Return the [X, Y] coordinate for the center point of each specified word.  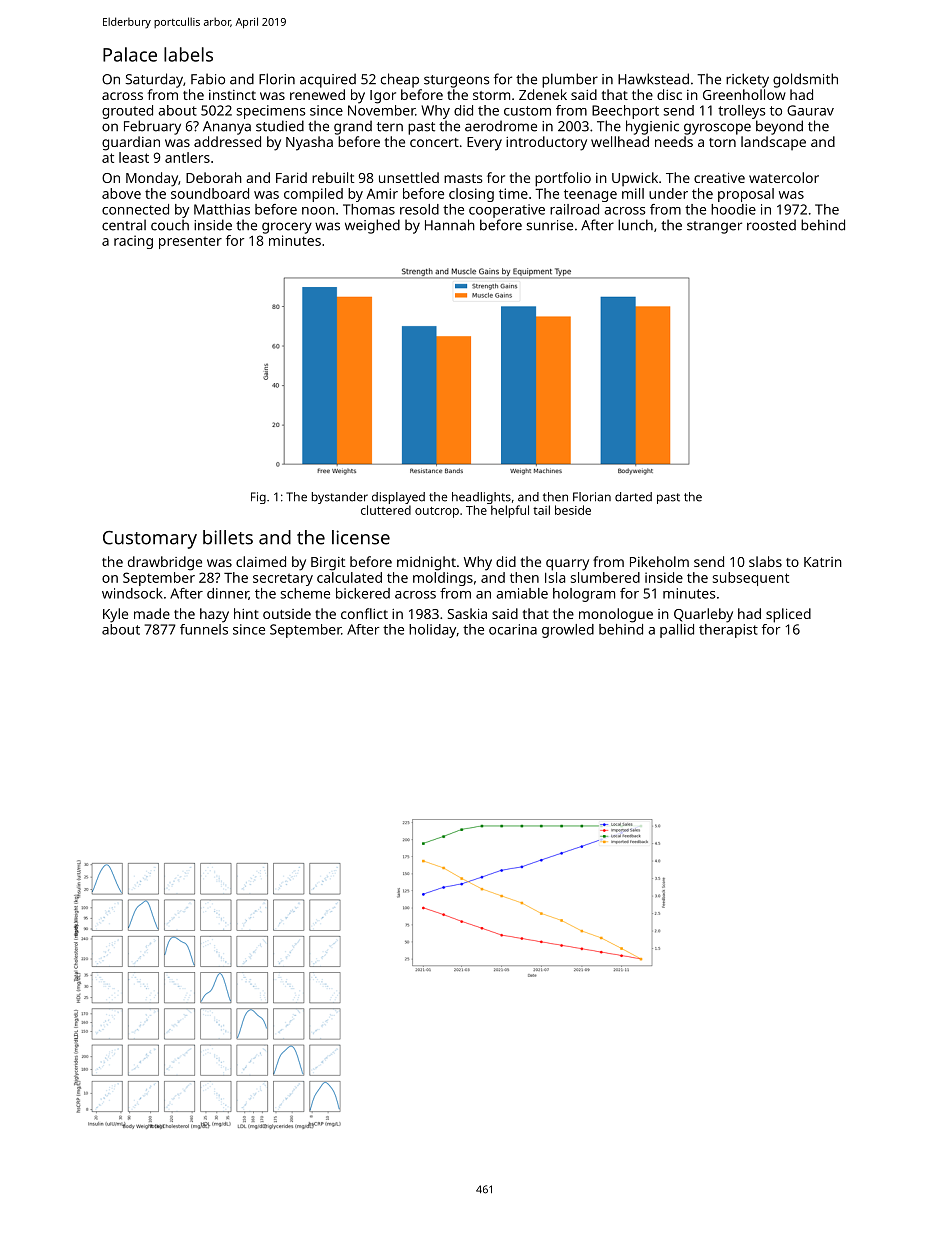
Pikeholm [659, 561]
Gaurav [810, 110]
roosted [771, 225]
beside [573, 510]
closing [471, 195]
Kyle [115, 615]
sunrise [549, 225]
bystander [340, 498]
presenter [190, 243]
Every [484, 144]
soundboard [210, 193]
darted [633, 497]
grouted [127, 112]
